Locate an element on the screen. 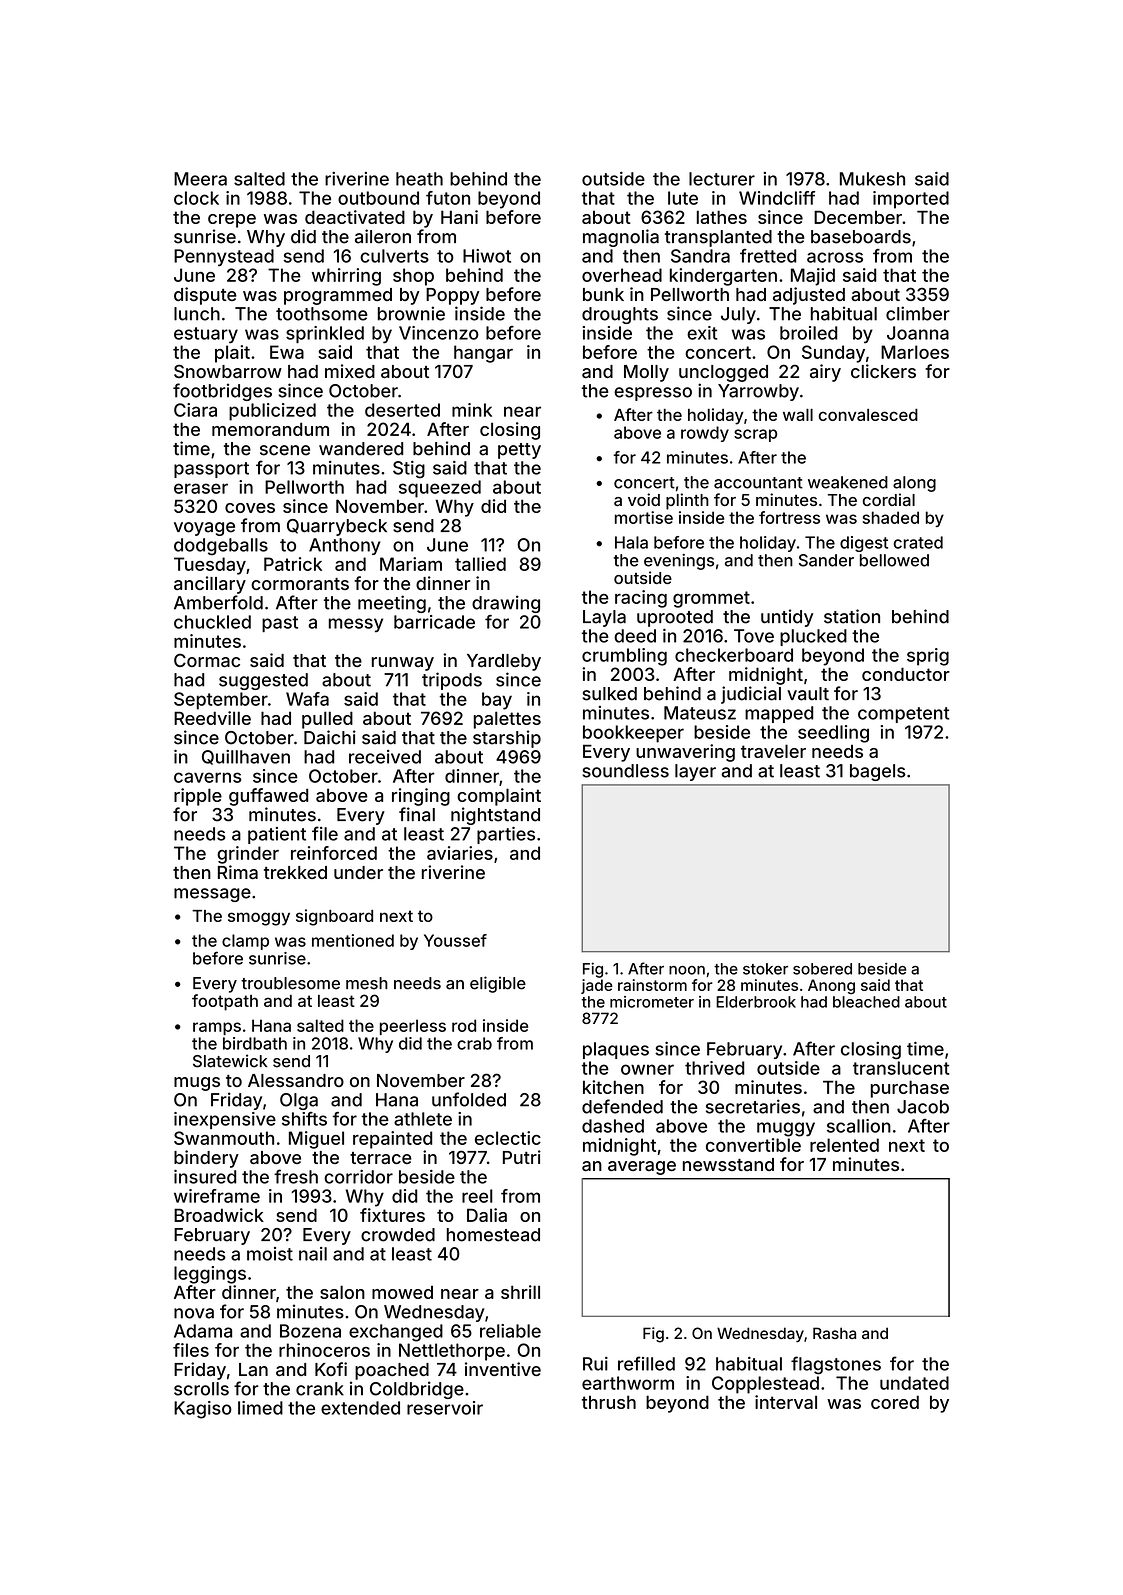  Meera is located at coordinates (200, 179).
